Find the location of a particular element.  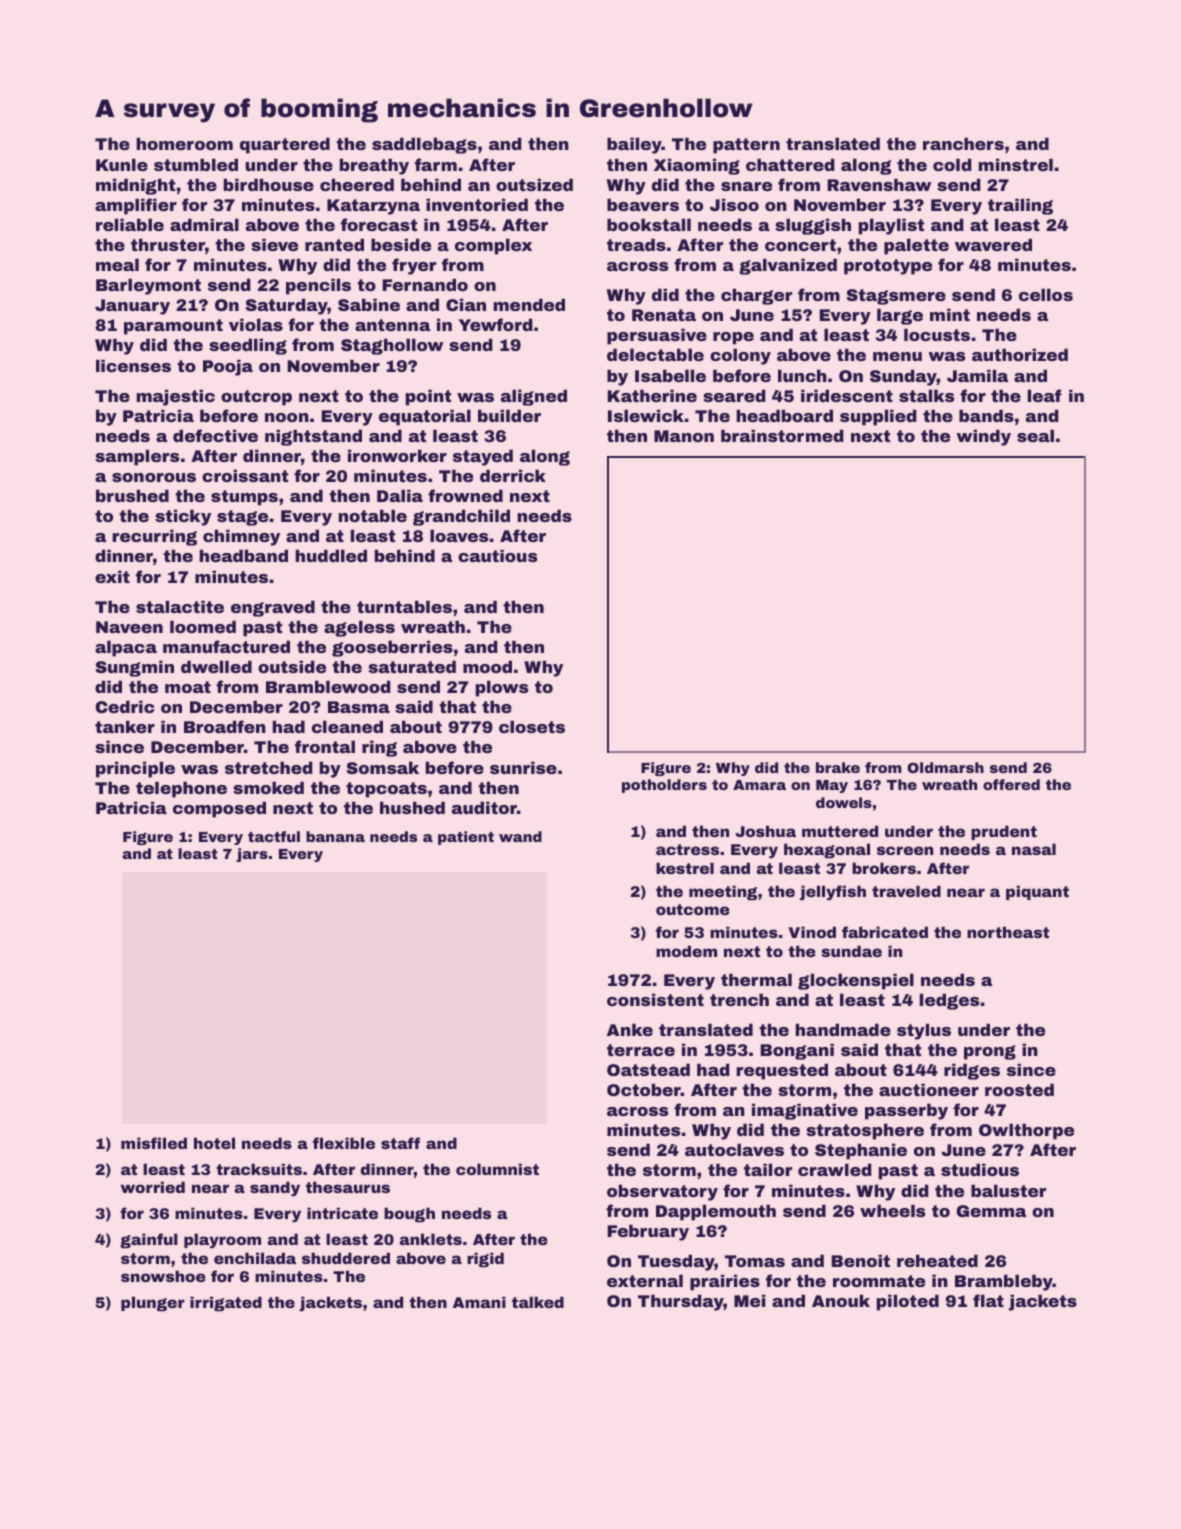

staff is located at coordinates (400, 1143).
